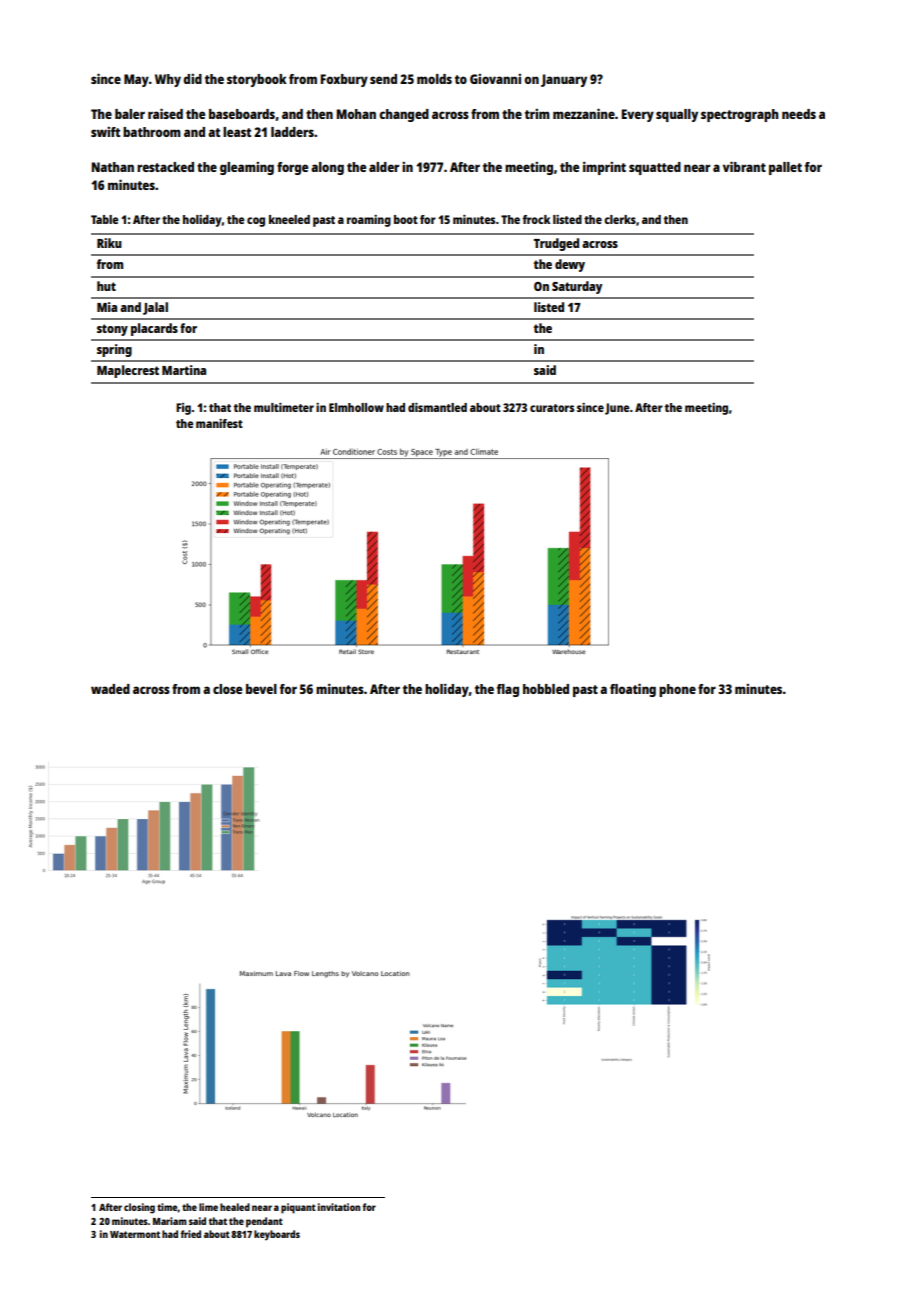  What do you see at coordinates (437, 407) in the page?
I see `dismantled` at bounding box center [437, 407].
